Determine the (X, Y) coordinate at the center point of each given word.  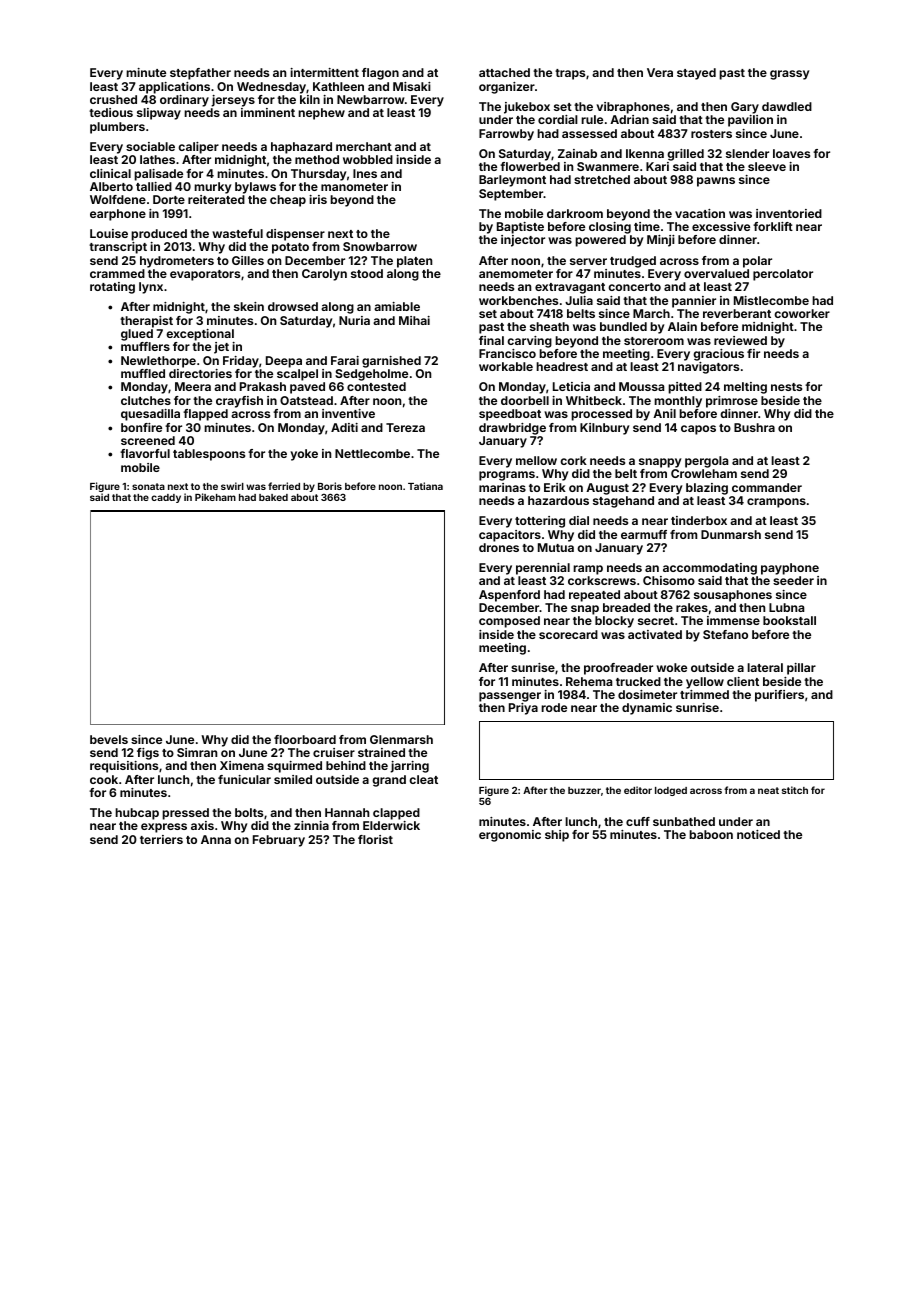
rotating (112, 288)
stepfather (200, 74)
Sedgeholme (371, 375)
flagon (380, 74)
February (279, 841)
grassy (789, 75)
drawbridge (512, 429)
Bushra (754, 427)
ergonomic (510, 836)
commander (767, 487)
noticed (758, 834)
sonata (148, 486)
